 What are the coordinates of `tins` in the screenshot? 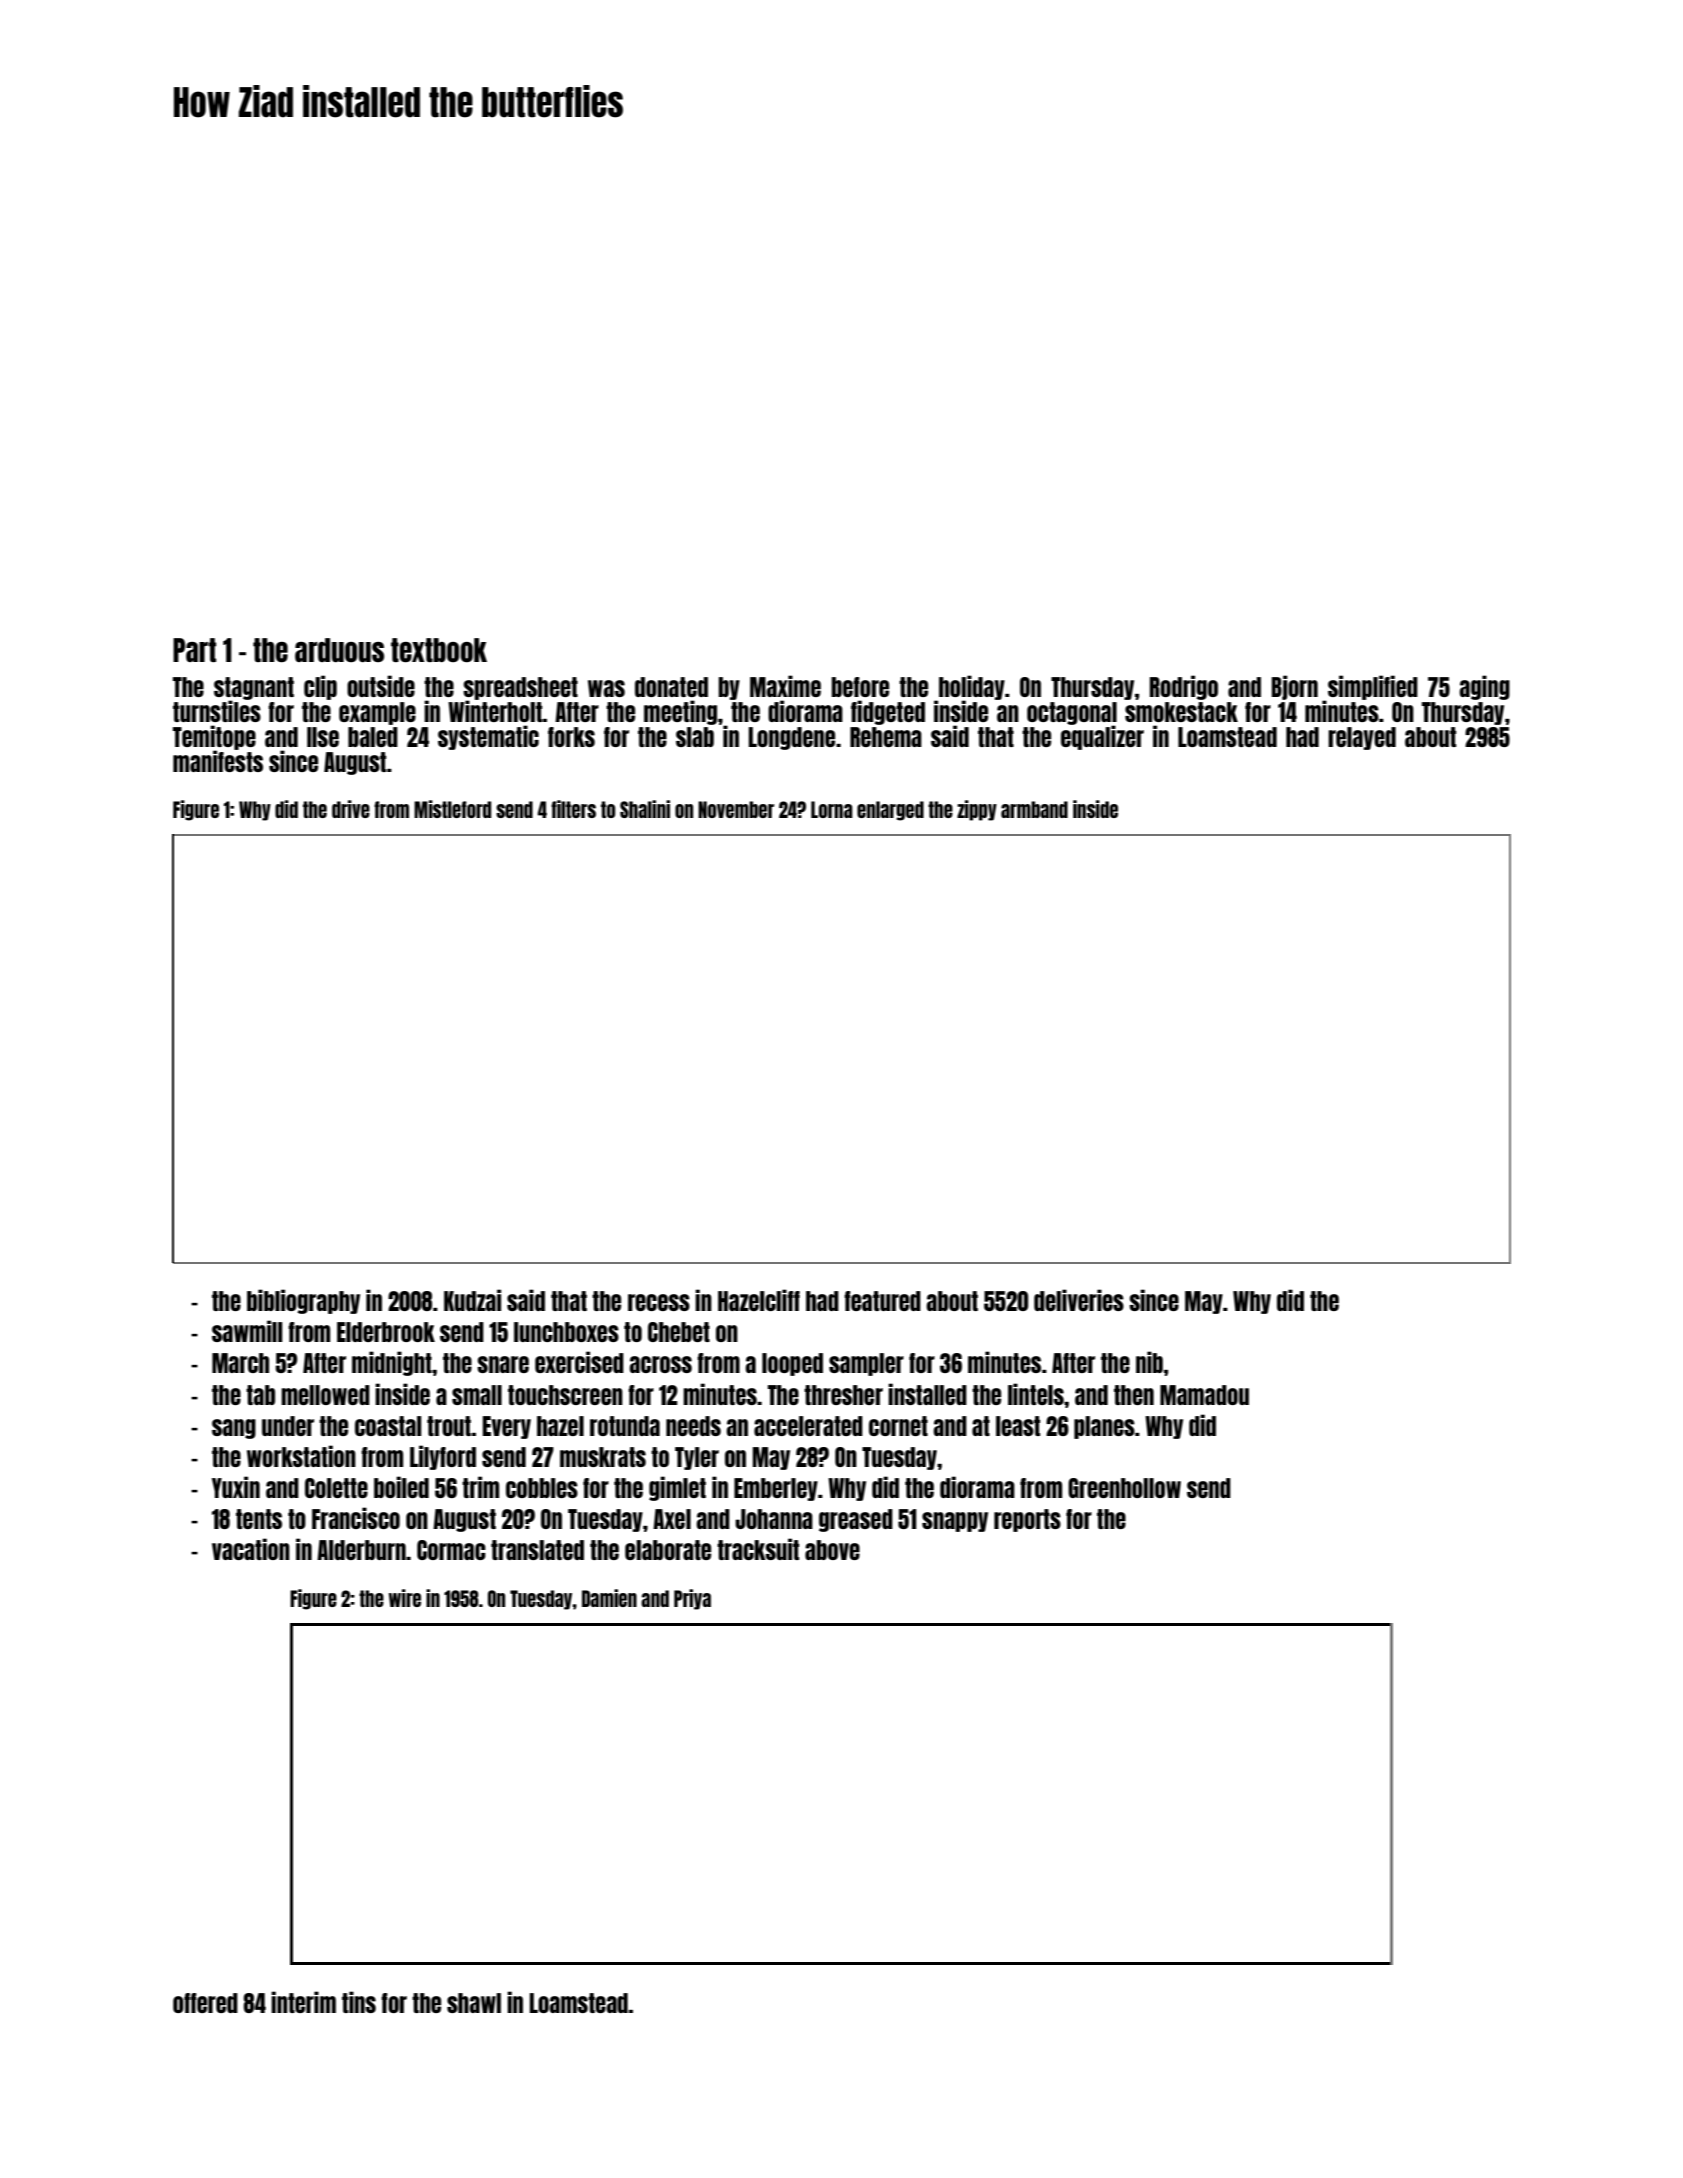 It's located at (359, 2002).
